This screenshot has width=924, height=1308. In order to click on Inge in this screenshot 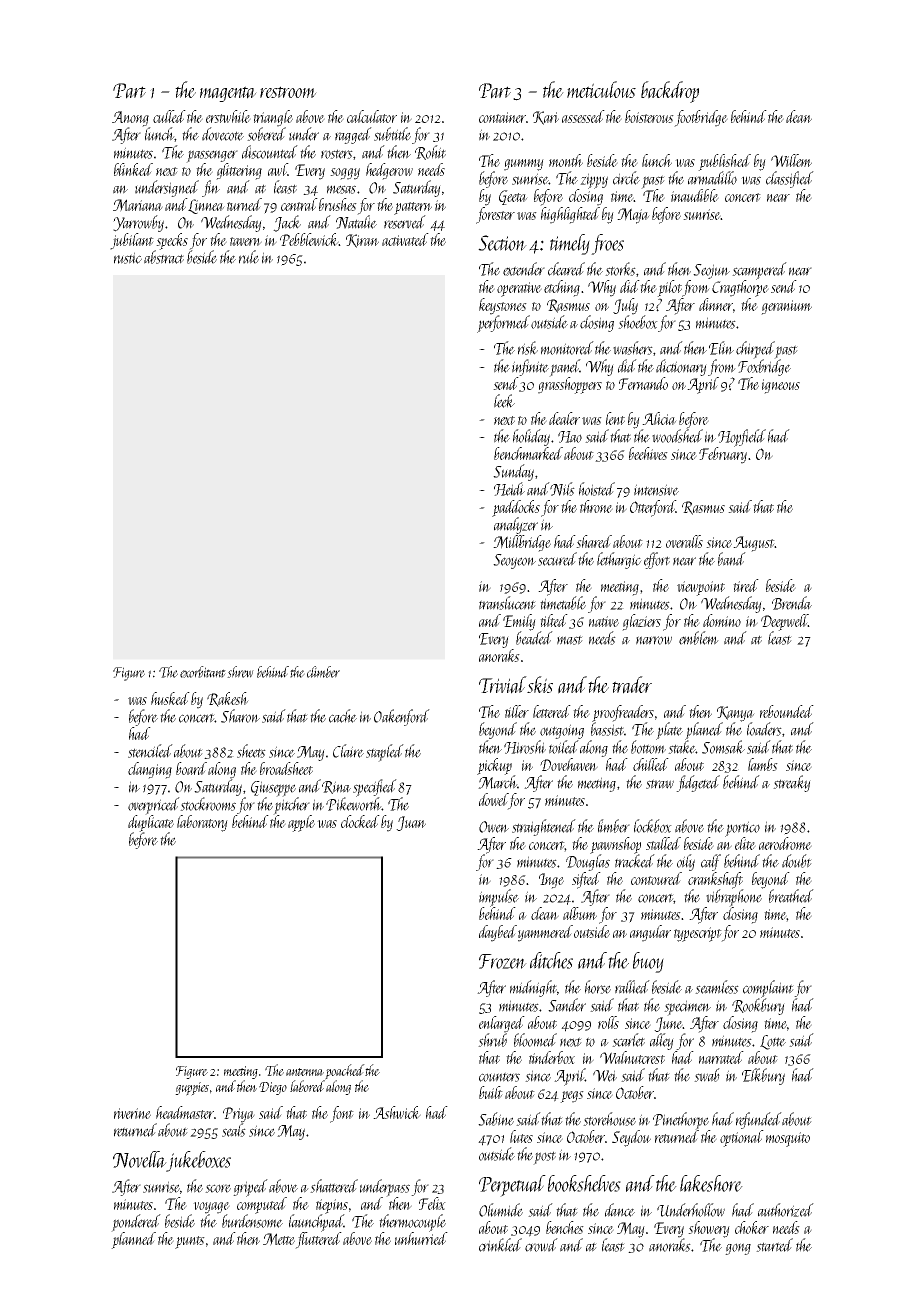, I will do `click(551, 881)`.
